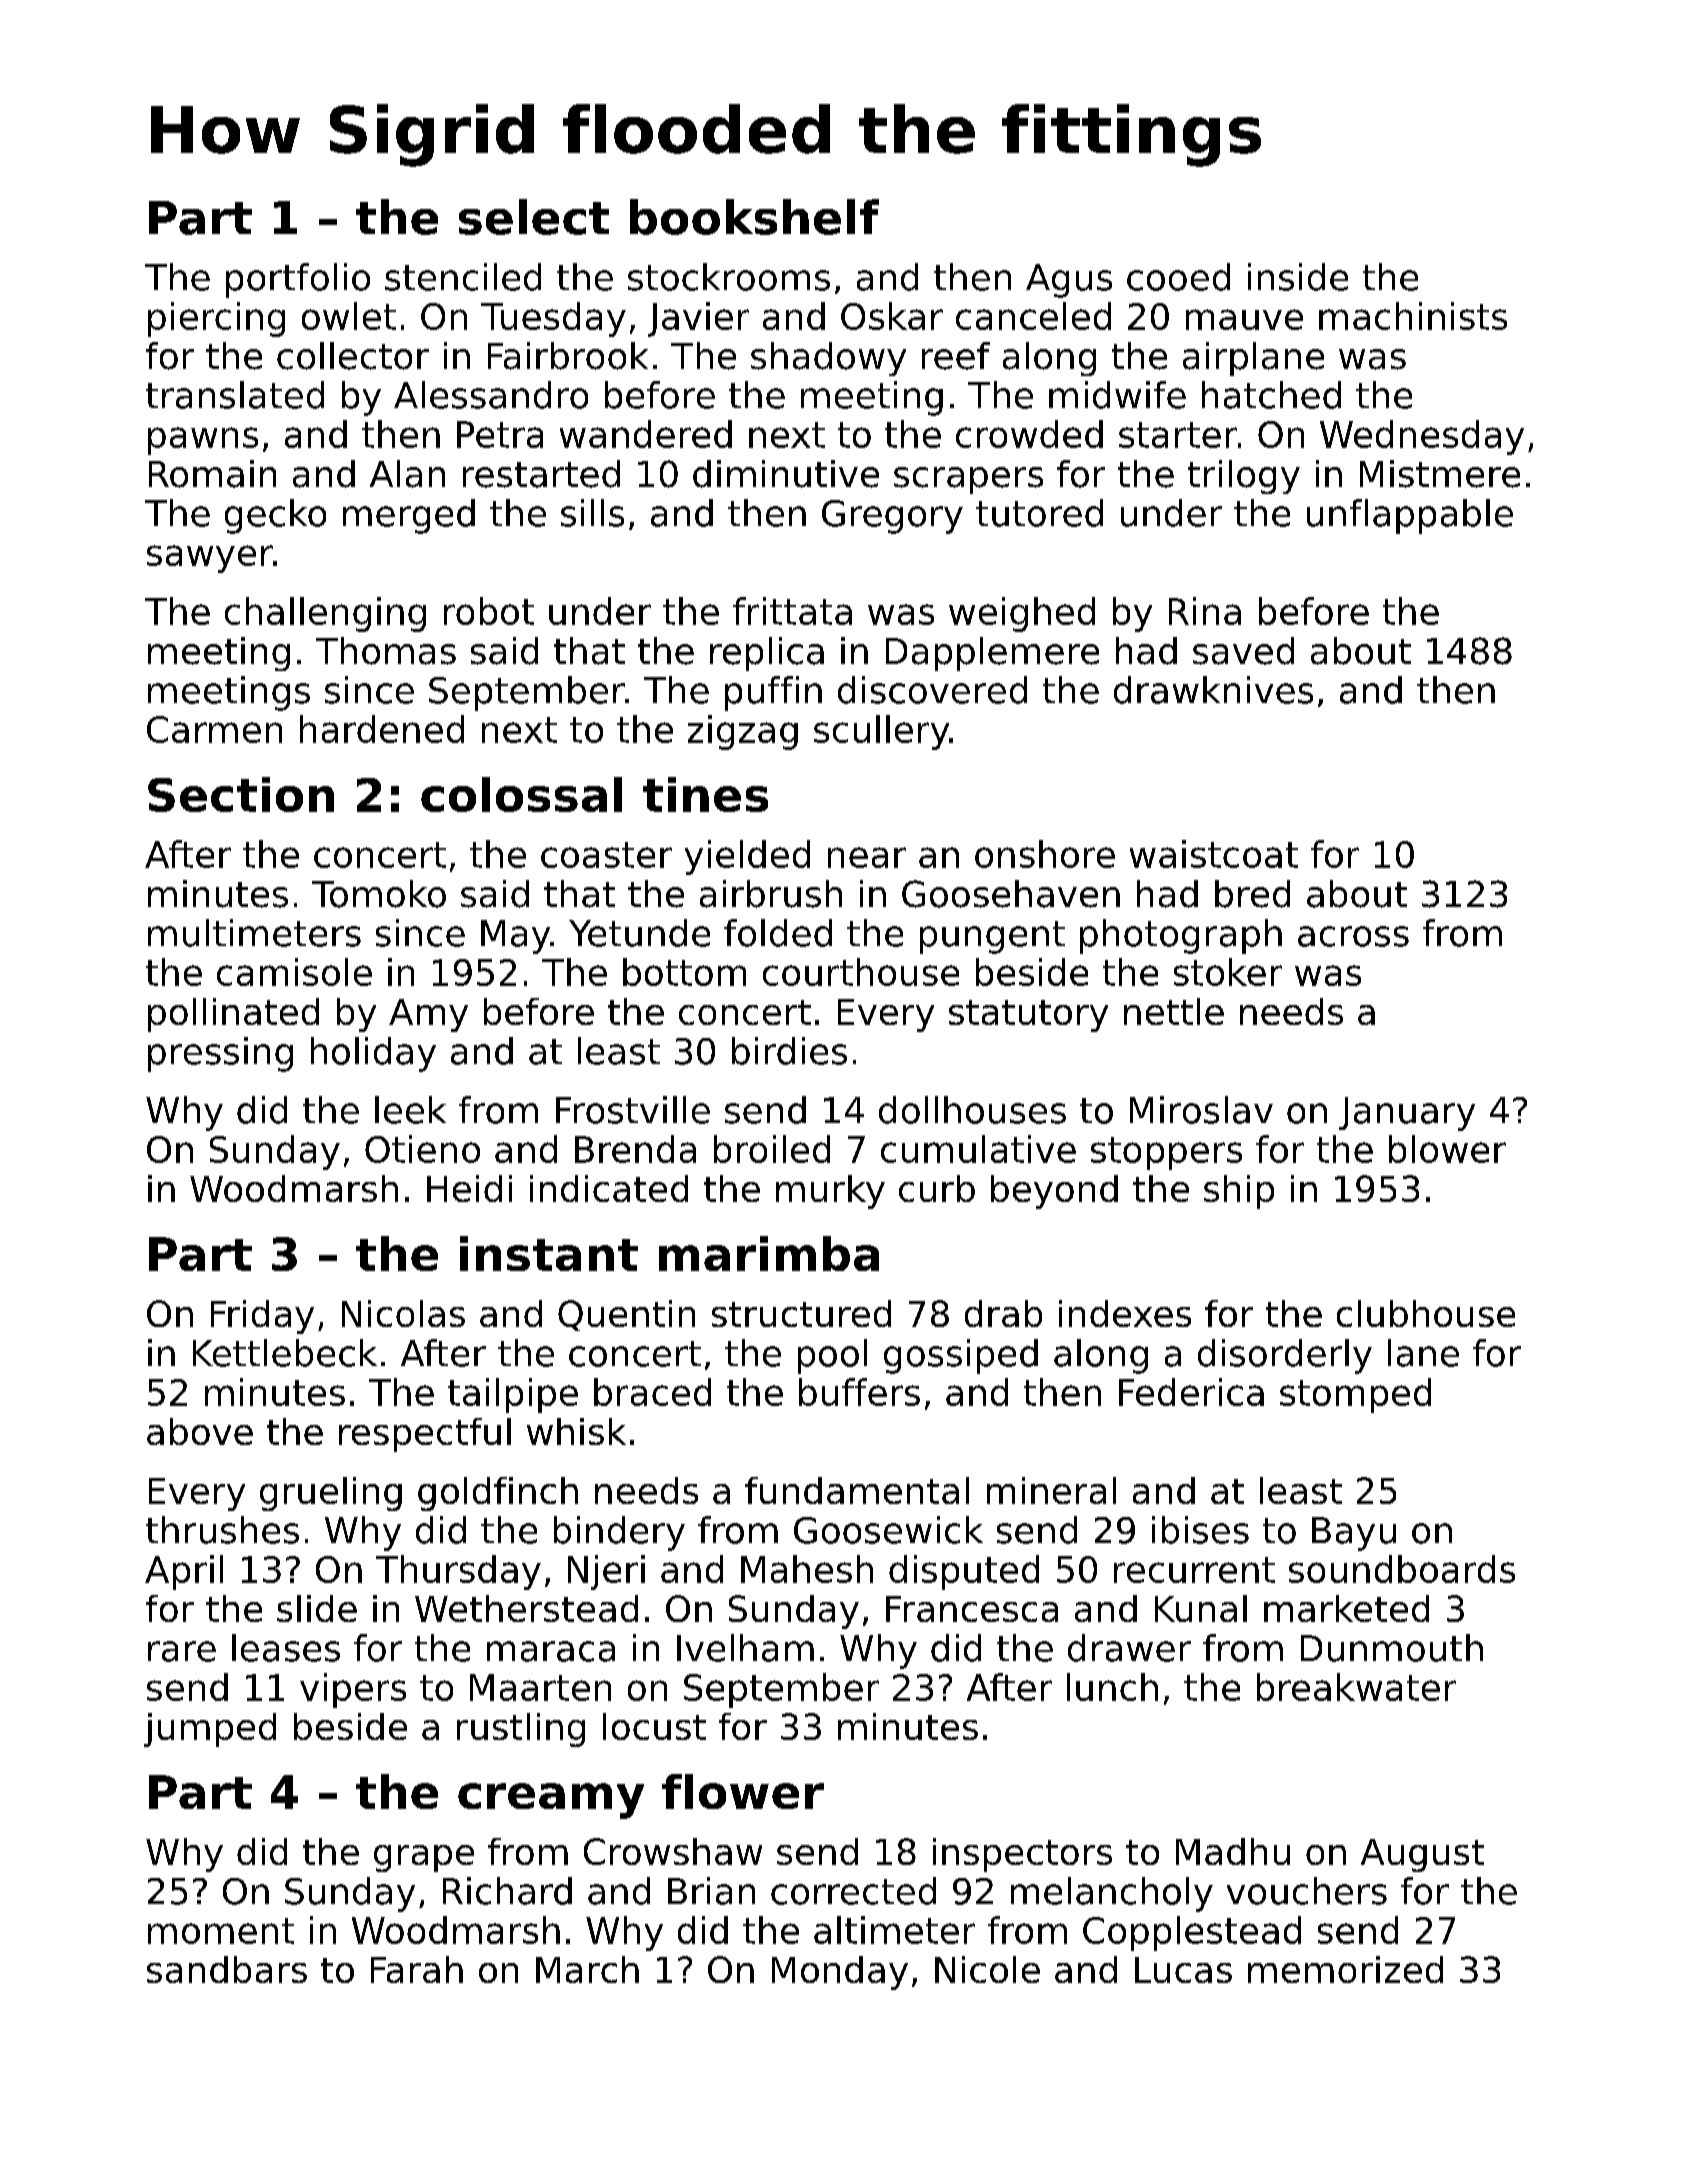  Describe the element at coordinates (1298, 277) in the document. I see `inside` at that location.
